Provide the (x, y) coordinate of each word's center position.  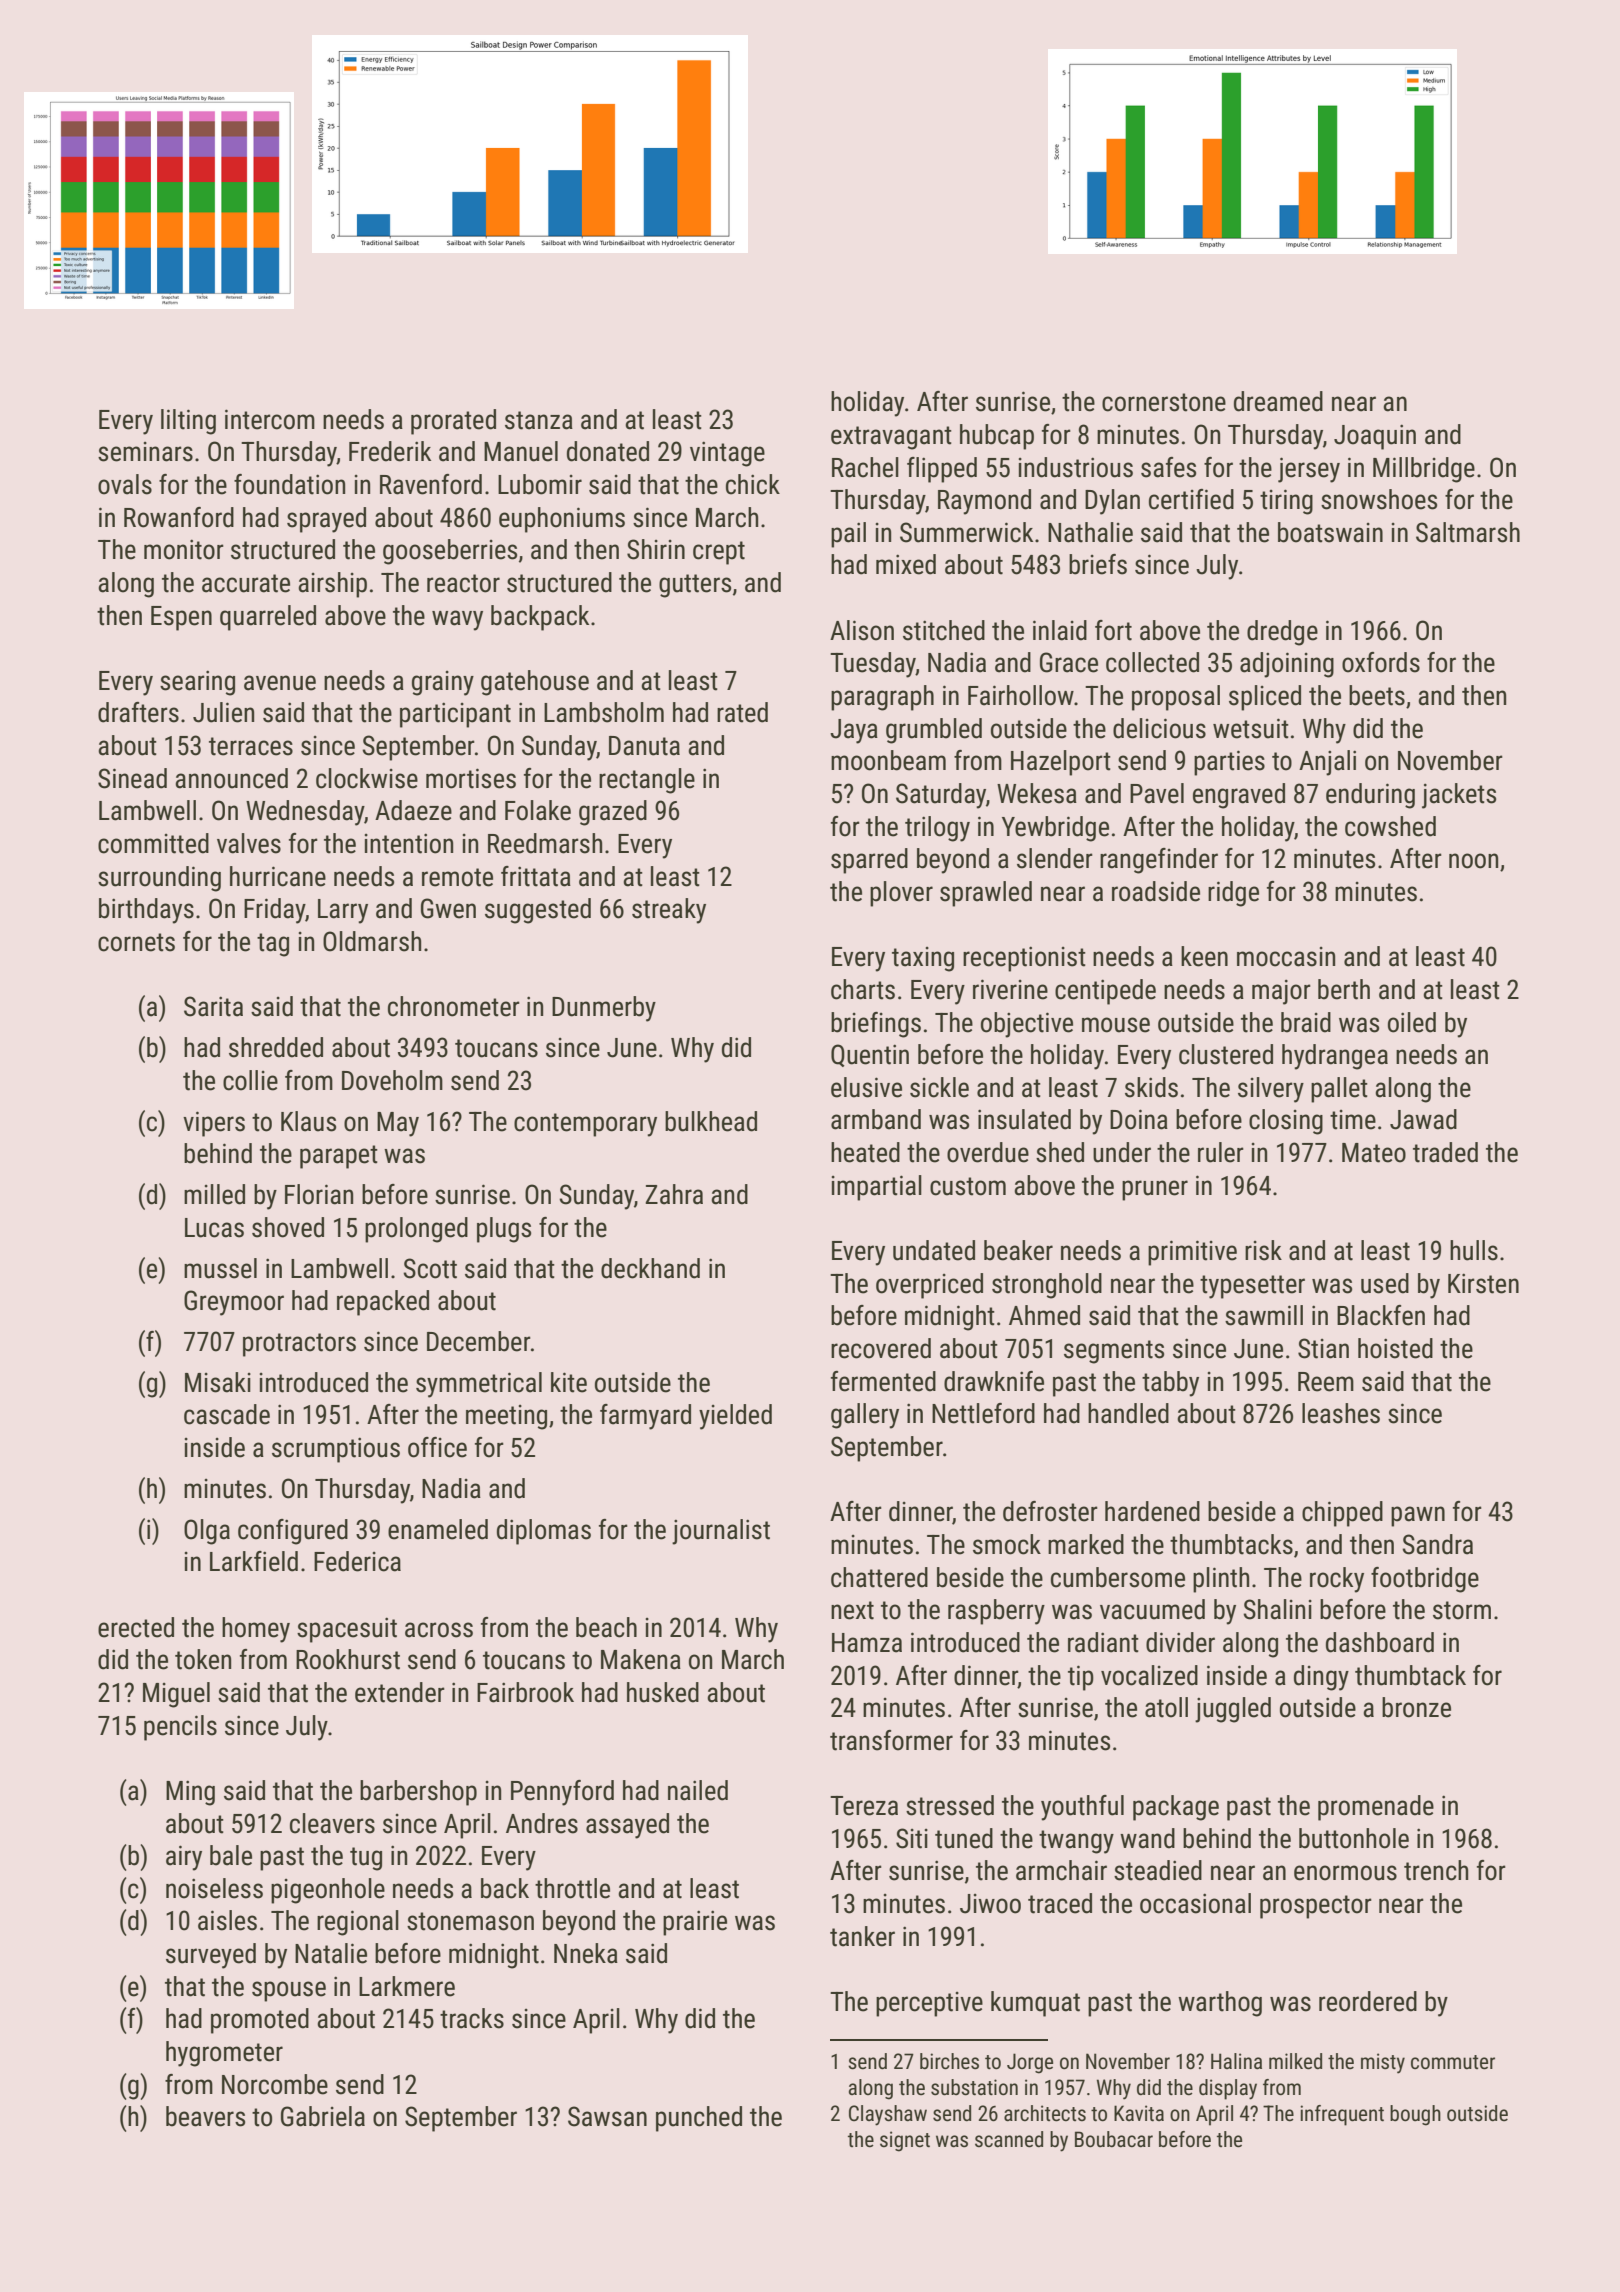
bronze (1416, 1707)
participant (455, 715)
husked (663, 1692)
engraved (1239, 796)
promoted (260, 2021)
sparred (869, 861)
